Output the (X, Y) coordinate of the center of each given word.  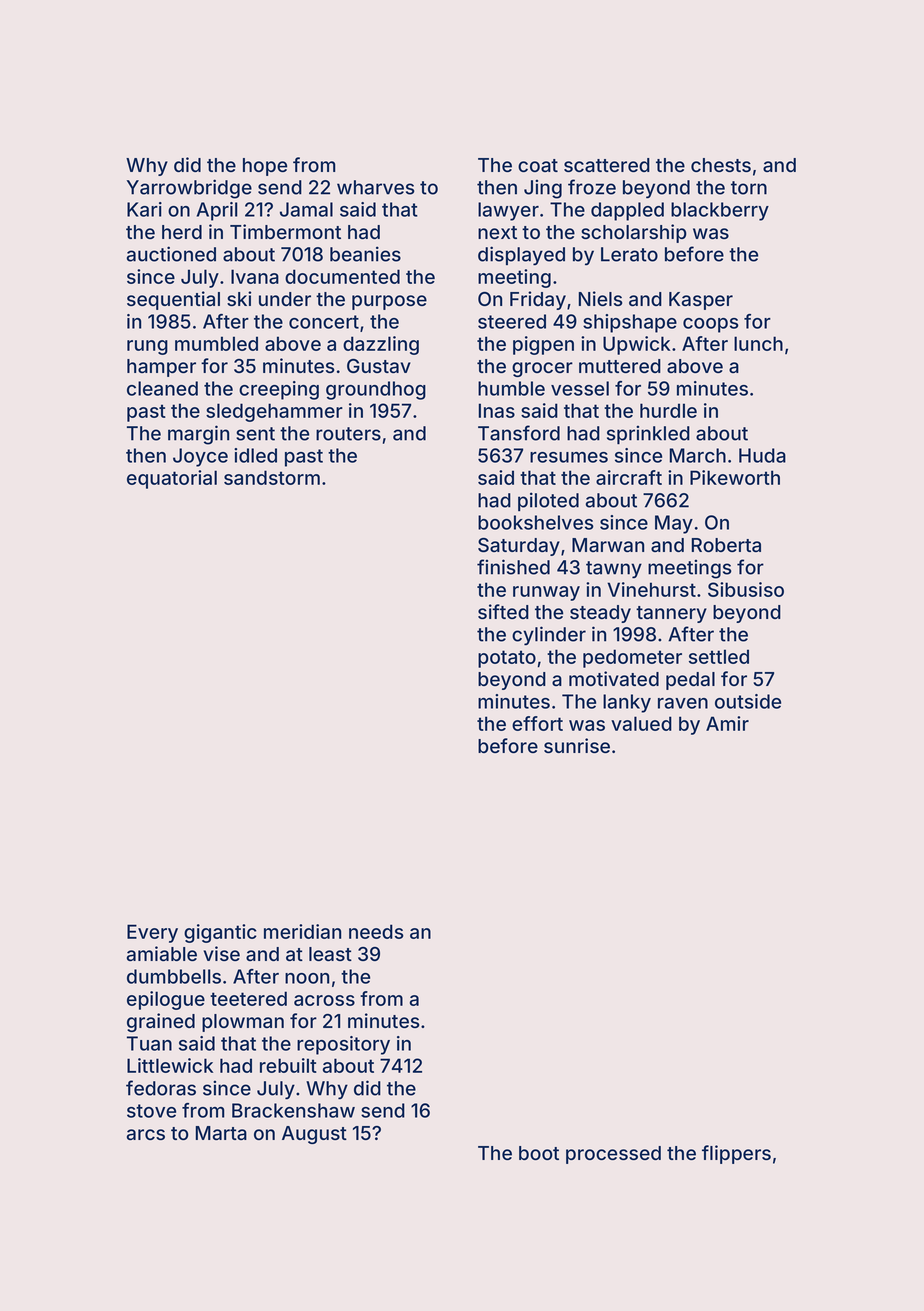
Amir (727, 723)
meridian (302, 931)
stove (151, 1111)
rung (147, 347)
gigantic (220, 933)
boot (539, 1153)
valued (641, 723)
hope (265, 167)
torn (749, 188)
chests (721, 165)
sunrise (577, 745)
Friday (538, 300)
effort (537, 723)
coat (538, 165)
